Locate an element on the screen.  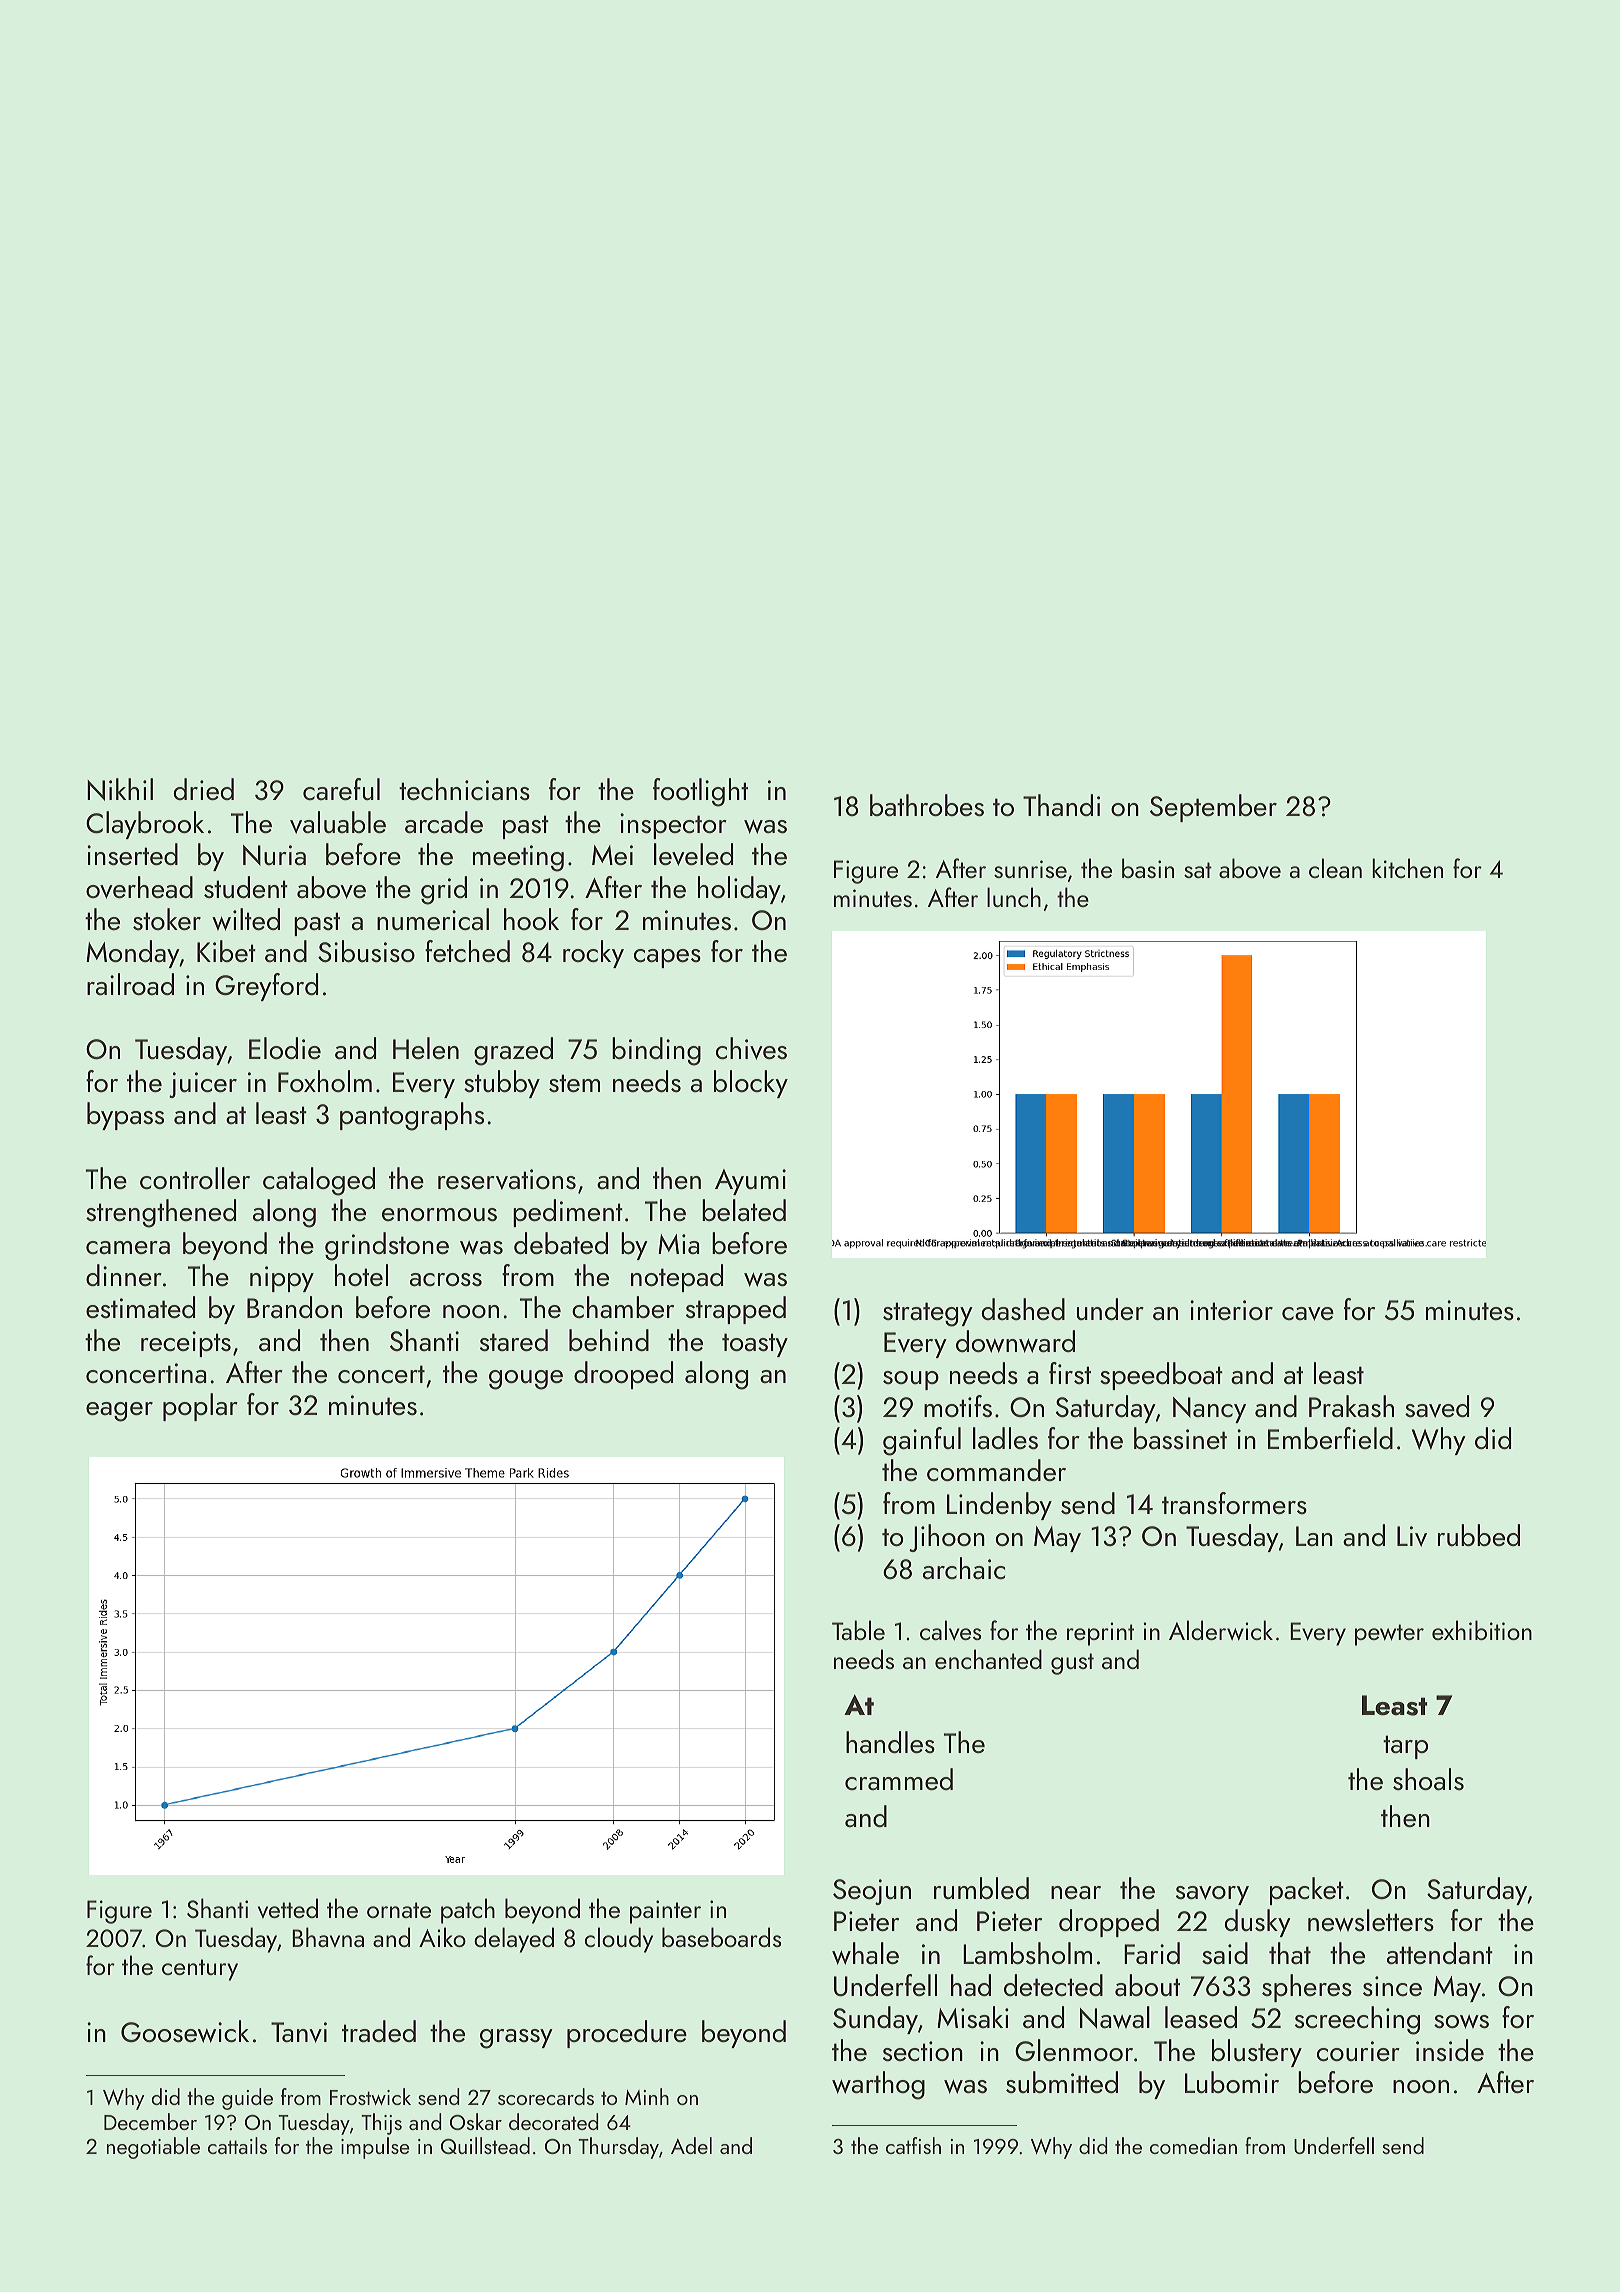
Thandi is located at coordinates (1061, 805).
